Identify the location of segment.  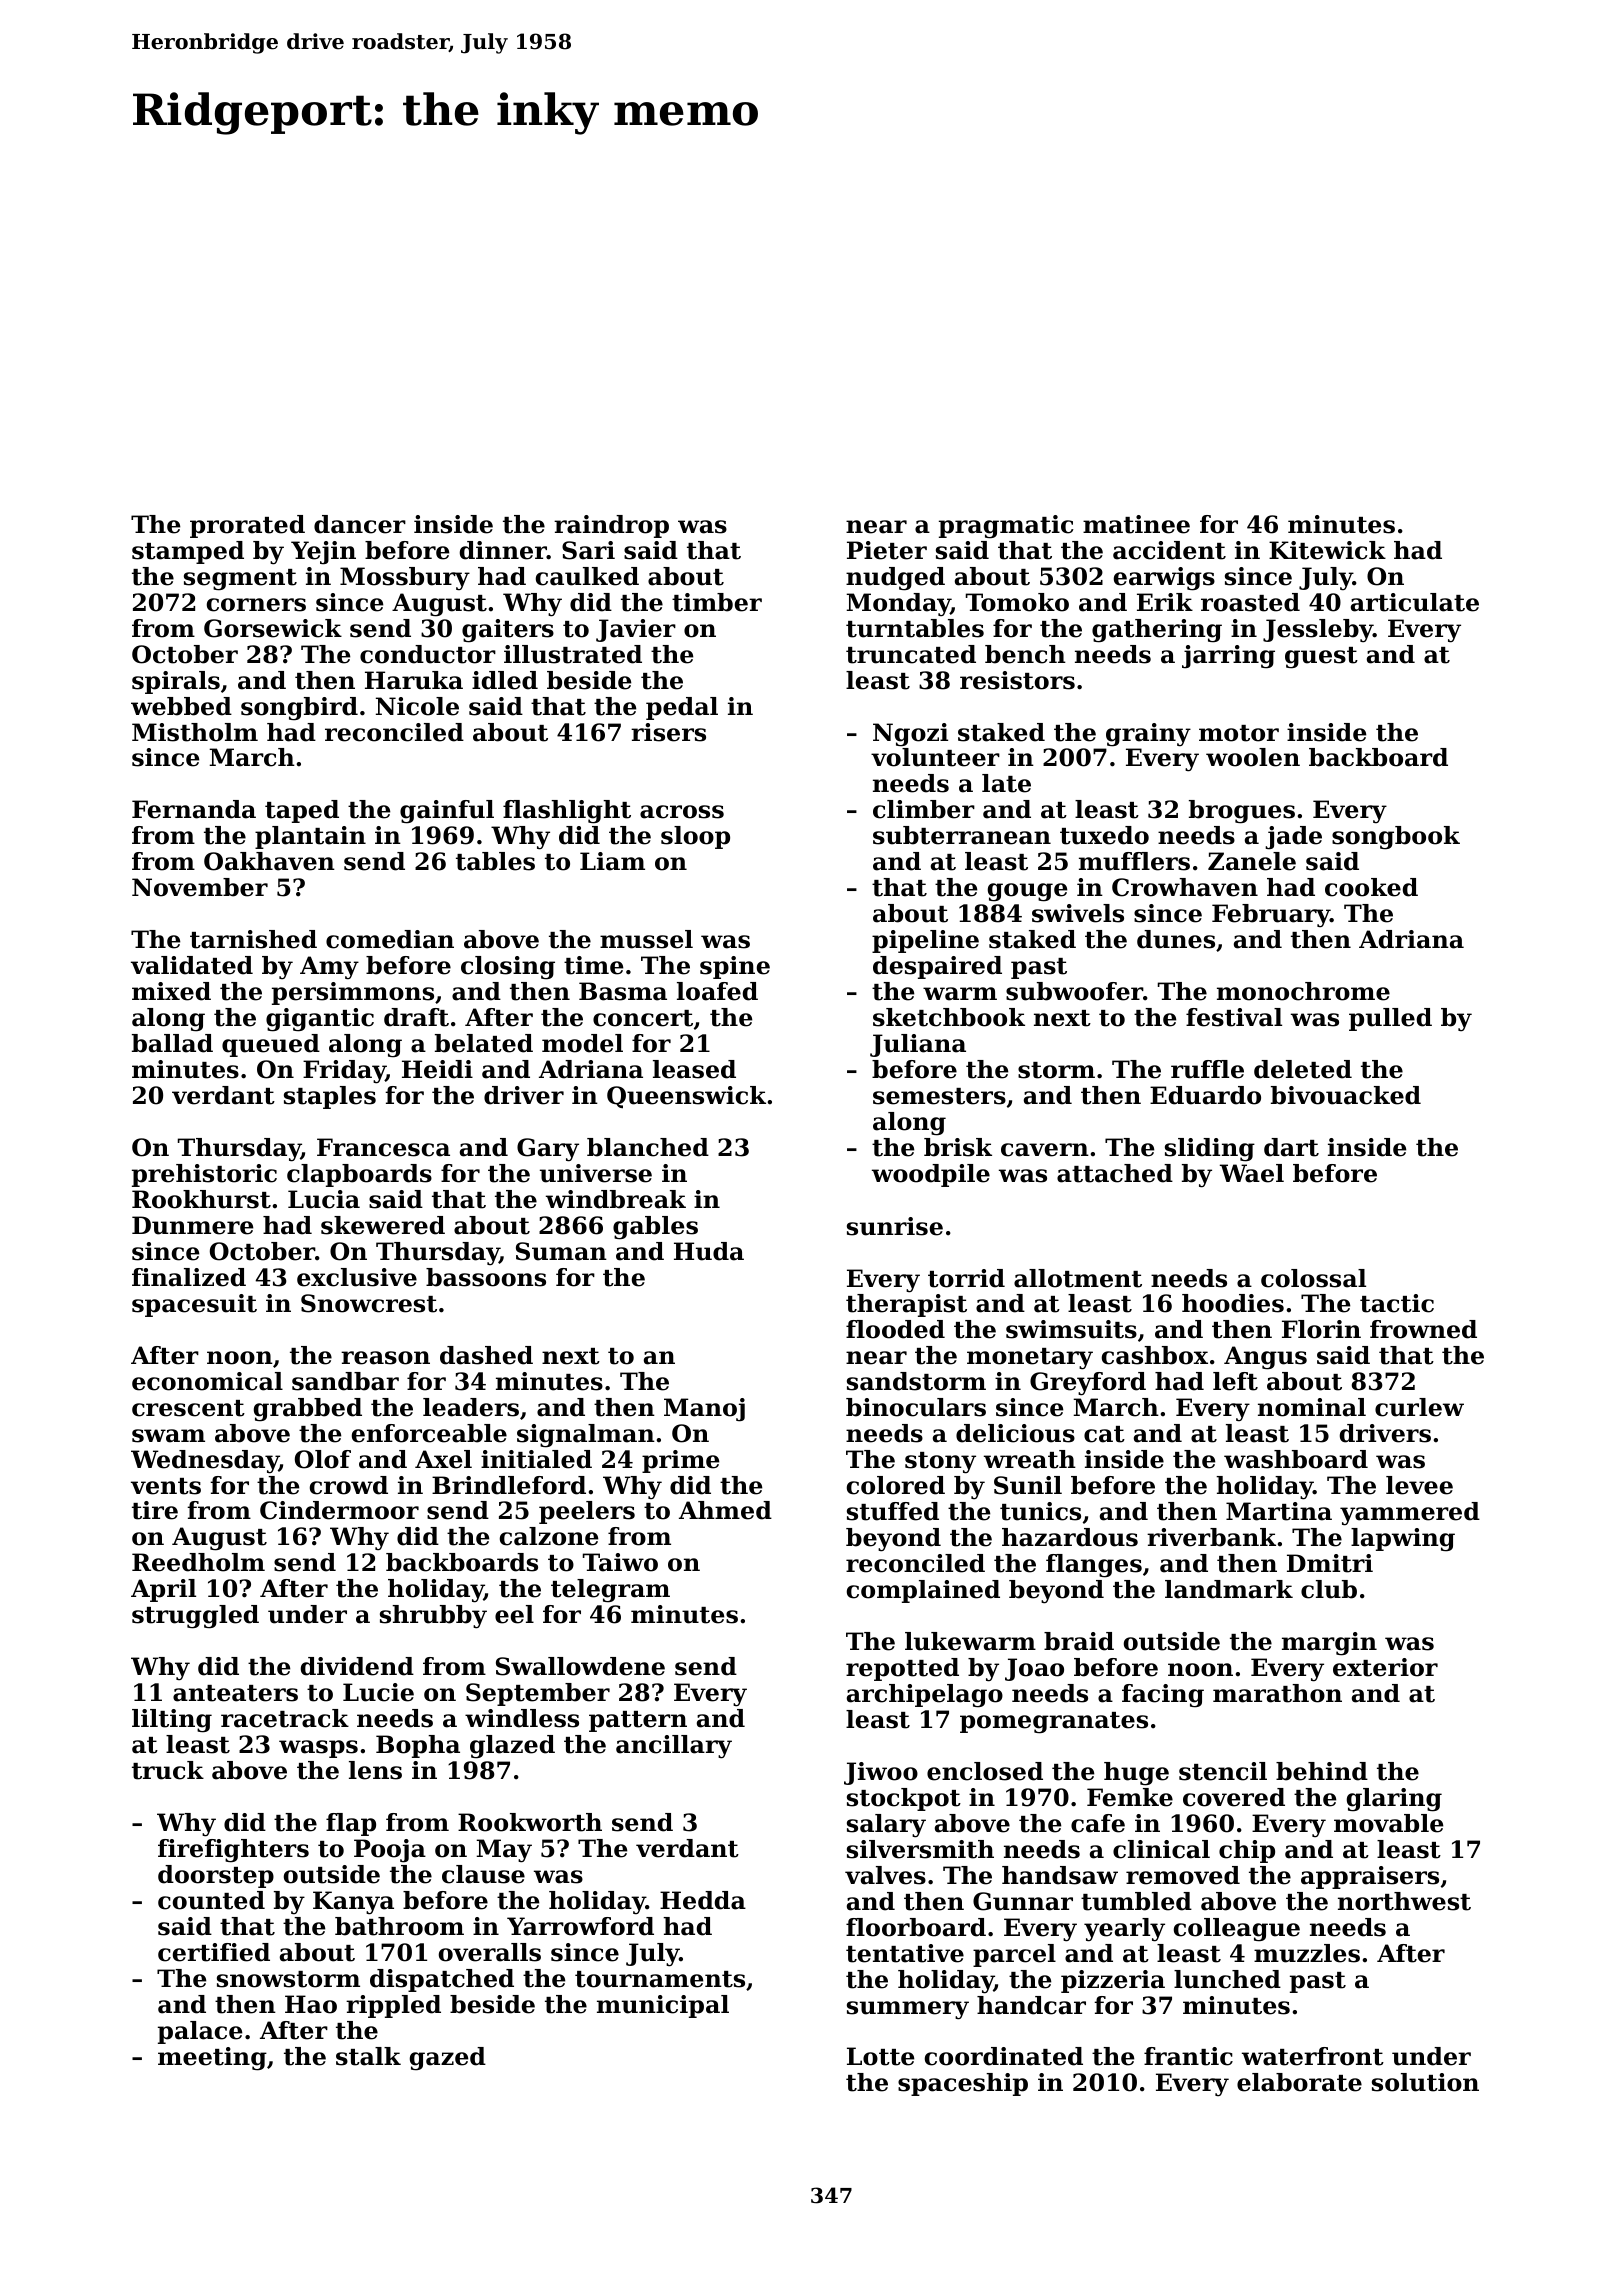
(240, 580).
